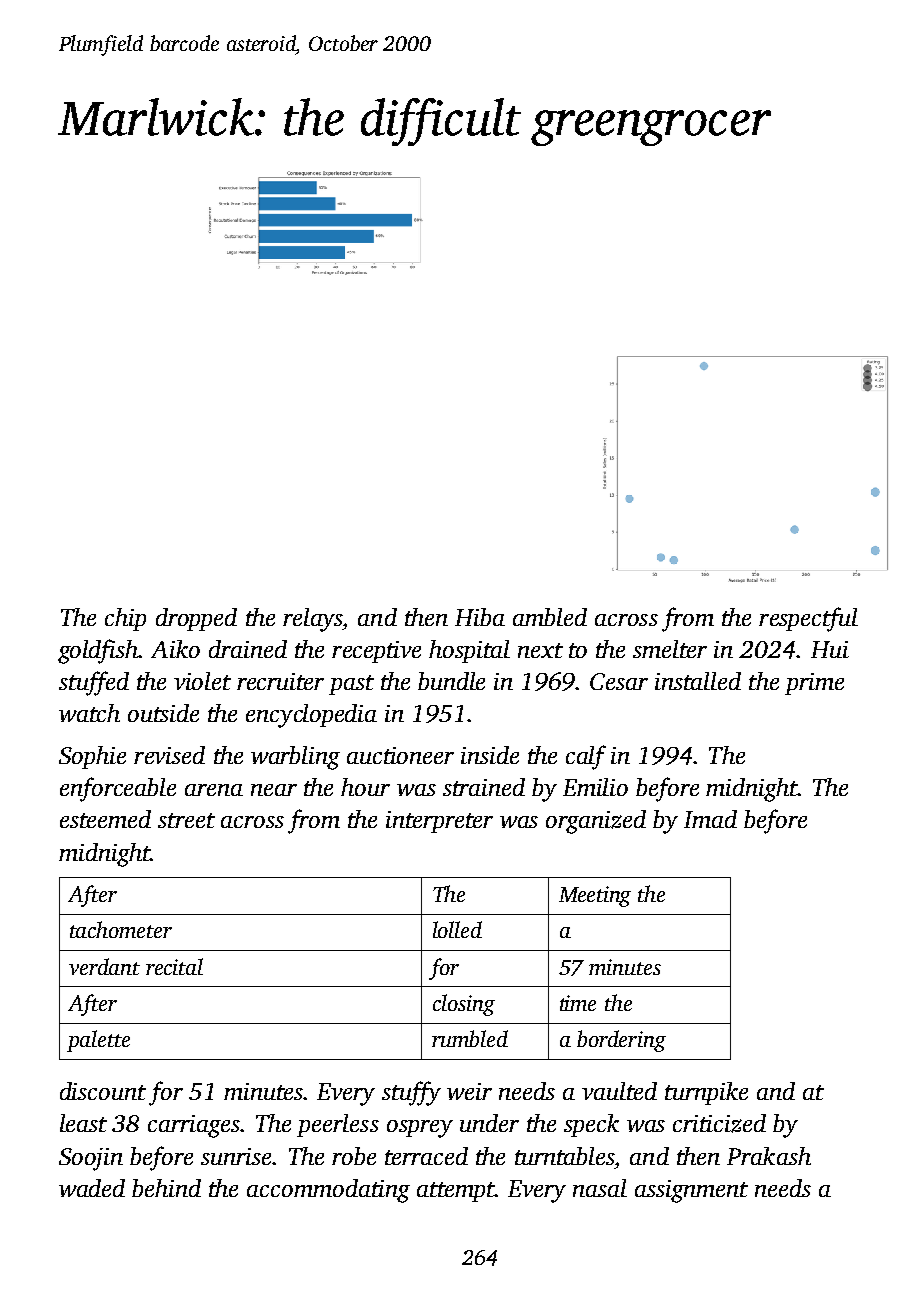  What do you see at coordinates (464, 1005) in the screenshot?
I see `closing` at bounding box center [464, 1005].
